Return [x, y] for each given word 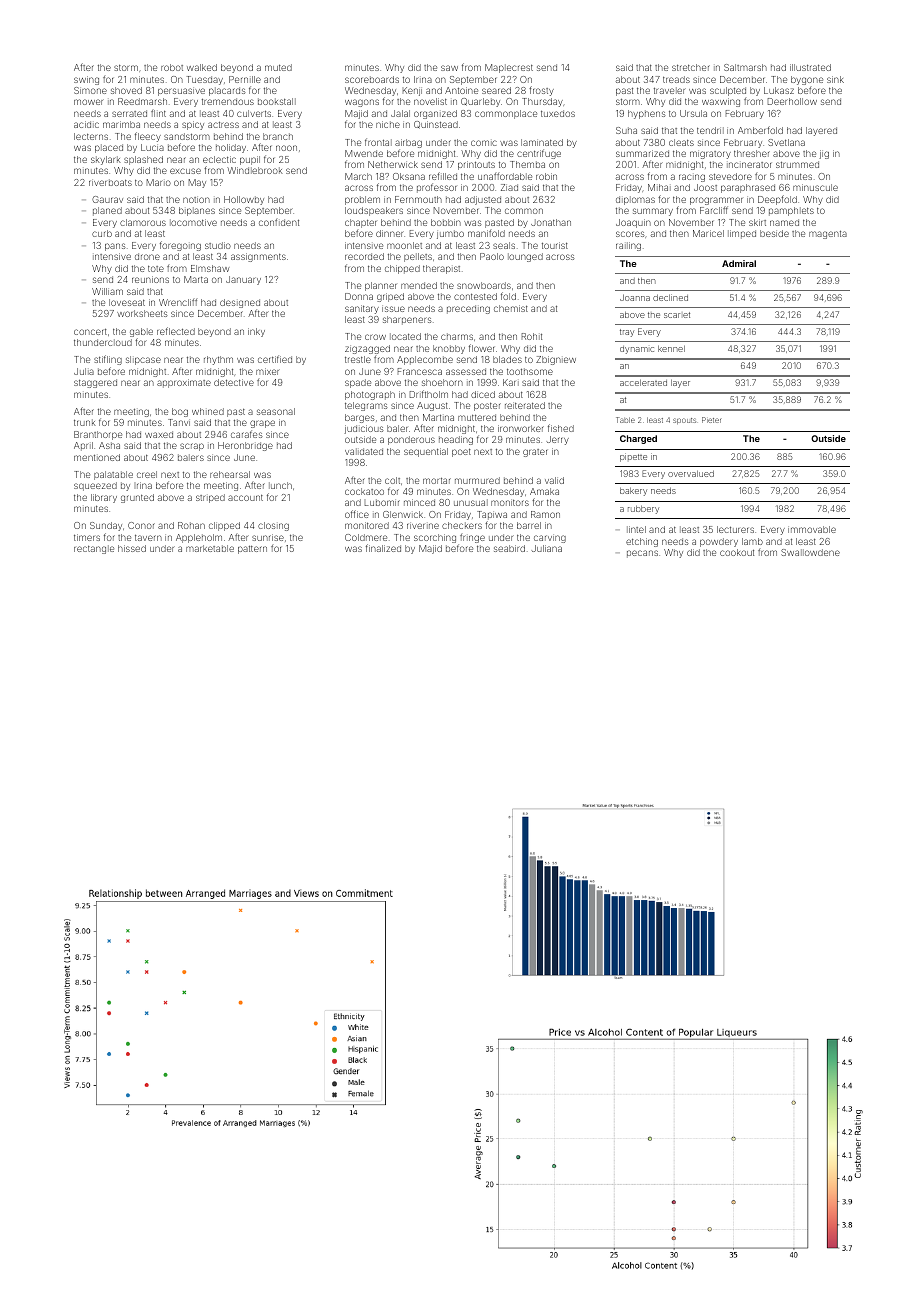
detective [234, 382]
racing [692, 178]
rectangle [94, 549]
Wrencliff [178, 302]
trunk [85, 422]
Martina [438, 417]
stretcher [691, 67]
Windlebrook [255, 170]
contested [475, 296]
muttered [477, 417]
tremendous [228, 101]
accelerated [643, 382]
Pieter [711, 420]
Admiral [739, 263]
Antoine [461, 90]
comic [484, 143]
